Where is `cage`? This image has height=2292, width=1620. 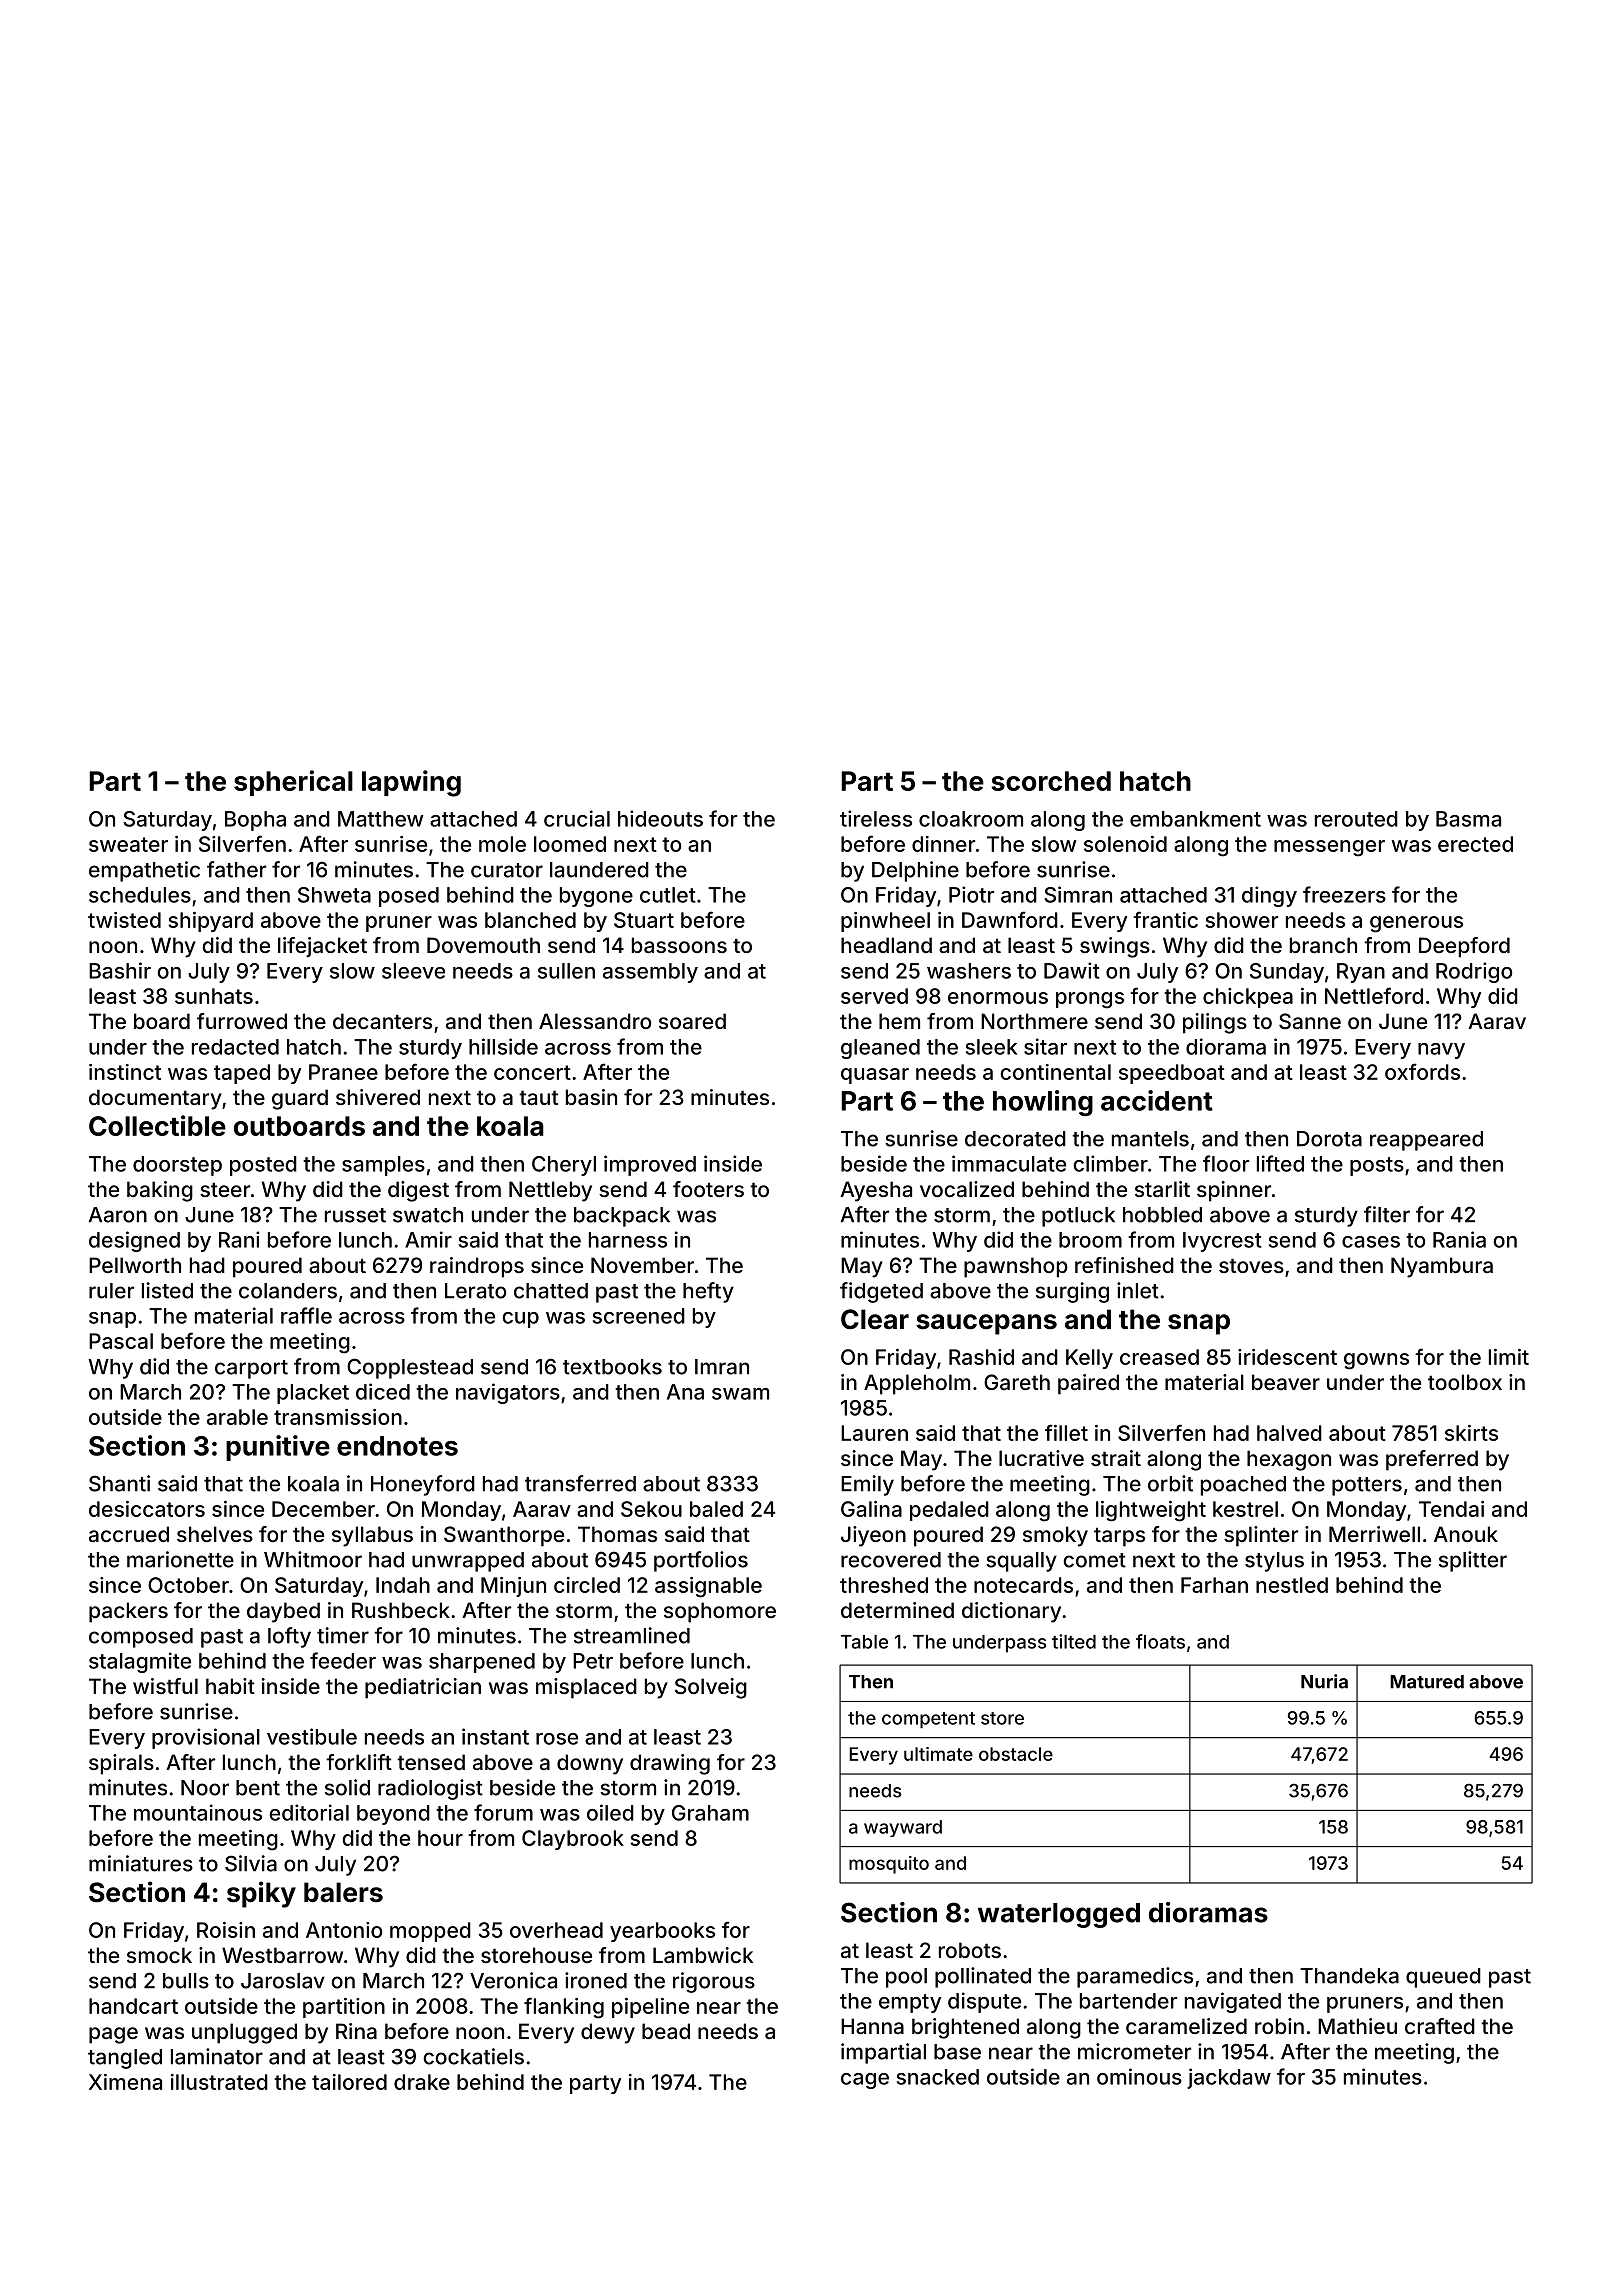
cage is located at coordinates (865, 2081).
